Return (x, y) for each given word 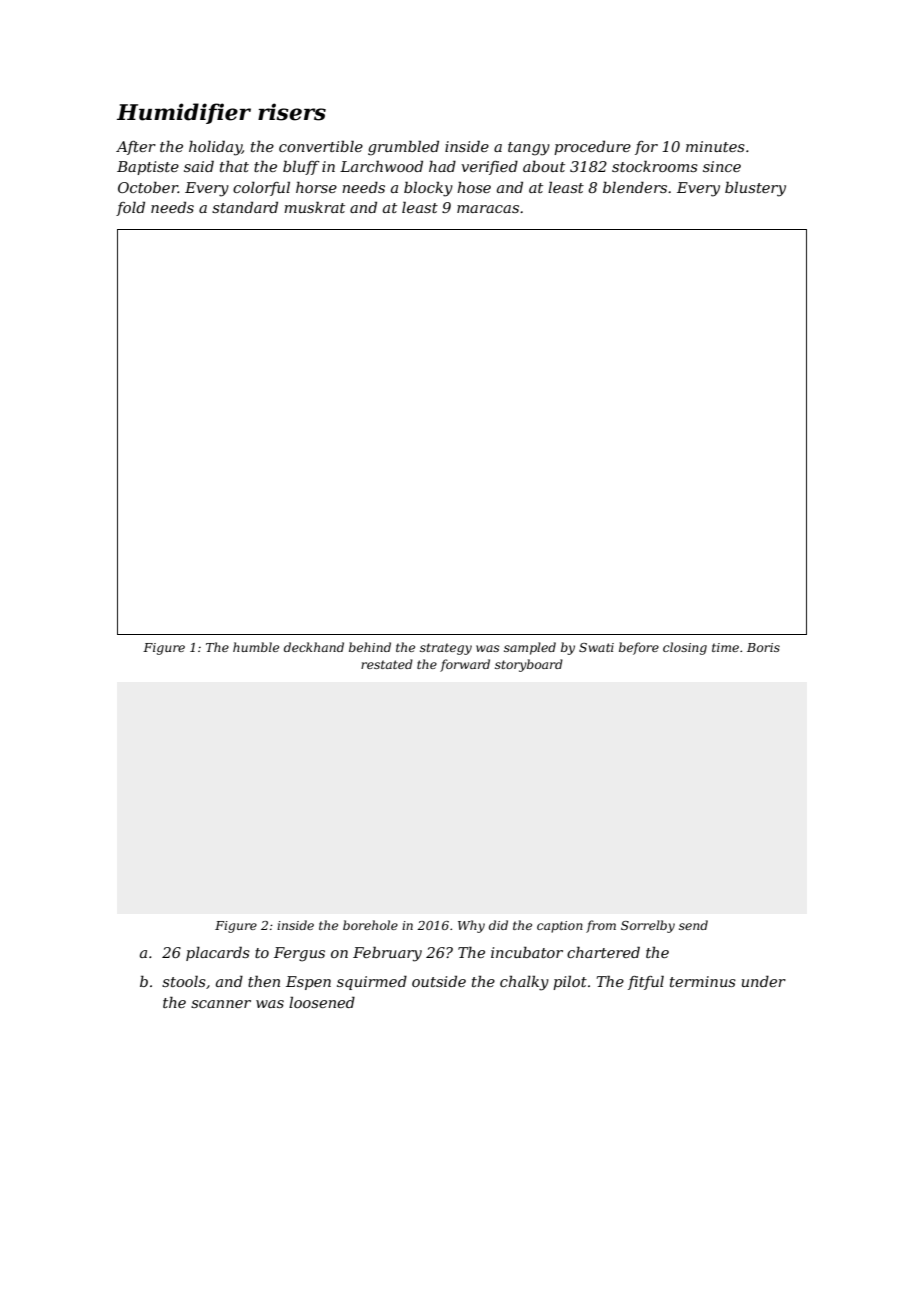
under (764, 981)
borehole (370, 925)
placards (218, 953)
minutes (715, 146)
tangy (529, 149)
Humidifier (184, 113)
